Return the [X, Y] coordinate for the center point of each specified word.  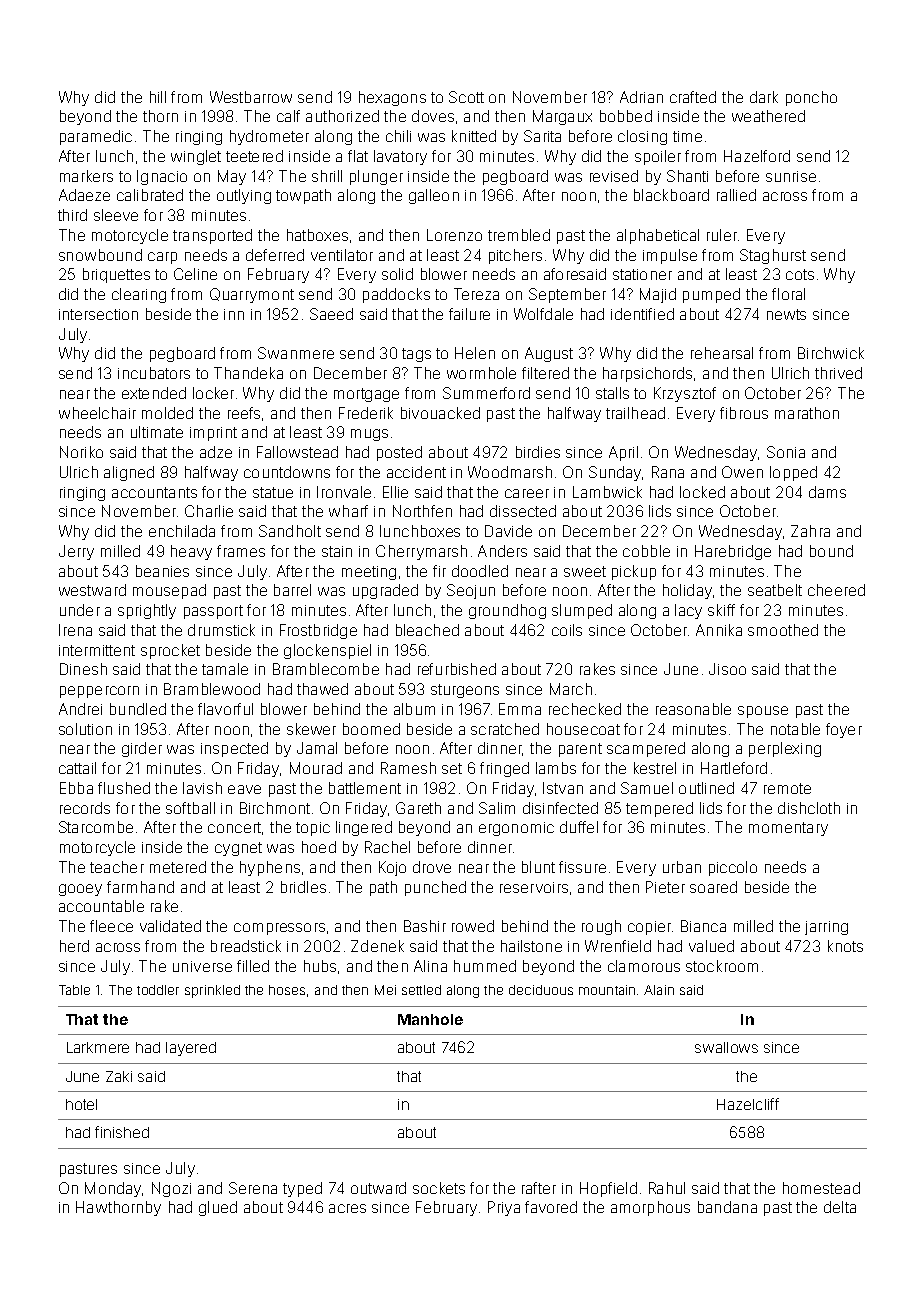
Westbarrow [251, 97]
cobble [646, 551]
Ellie [395, 492]
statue [273, 492]
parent [580, 750]
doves [433, 116]
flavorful [225, 709]
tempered [659, 809]
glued [218, 1208]
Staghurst [773, 256]
